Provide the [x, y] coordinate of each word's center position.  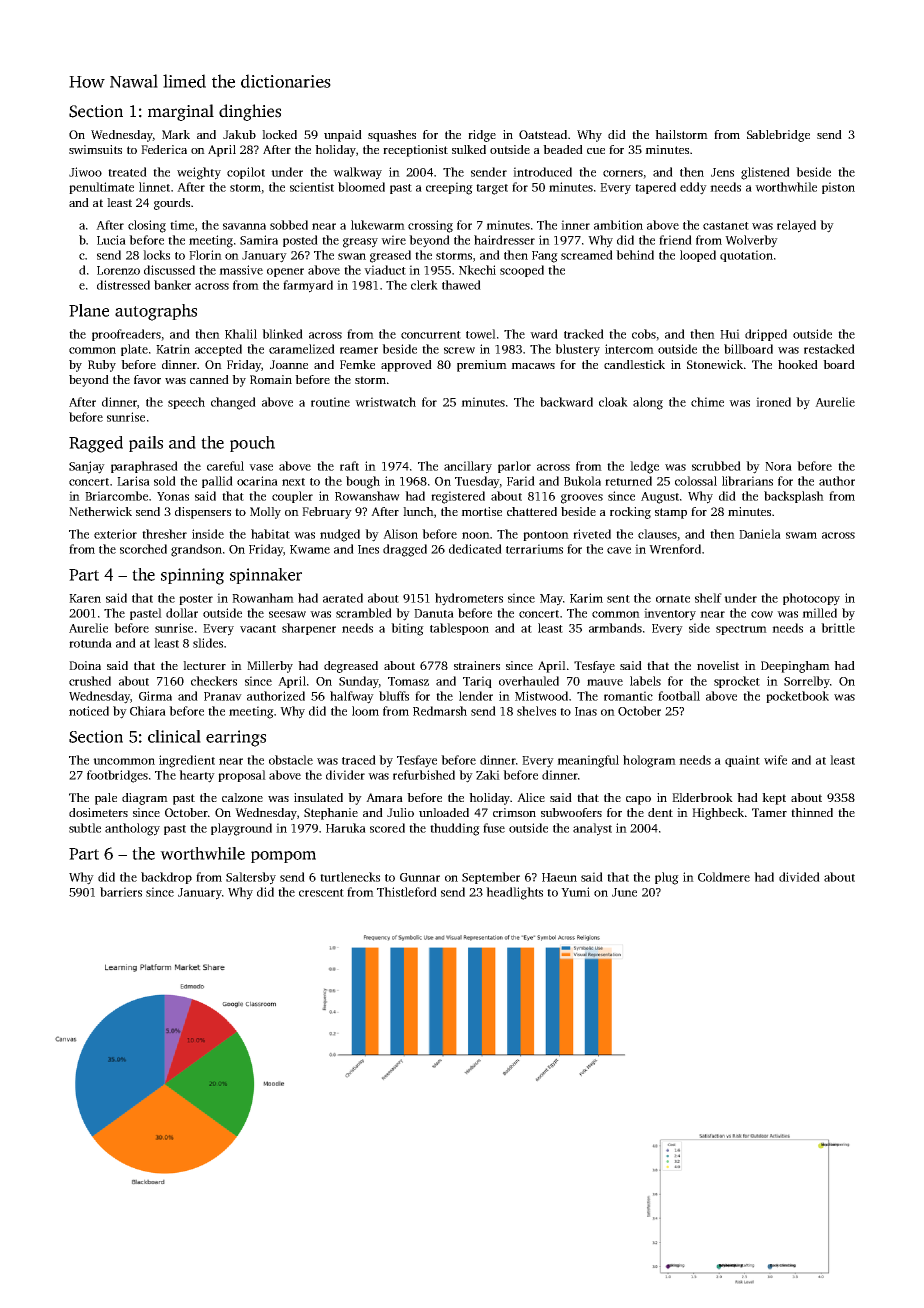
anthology [132, 829]
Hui [730, 334]
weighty [199, 173]
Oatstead [543, 134]
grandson [196, 550]
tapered [655, 188]
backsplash [794, 497]
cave [619, 550]
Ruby [102, 366]
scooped [522, 271]
